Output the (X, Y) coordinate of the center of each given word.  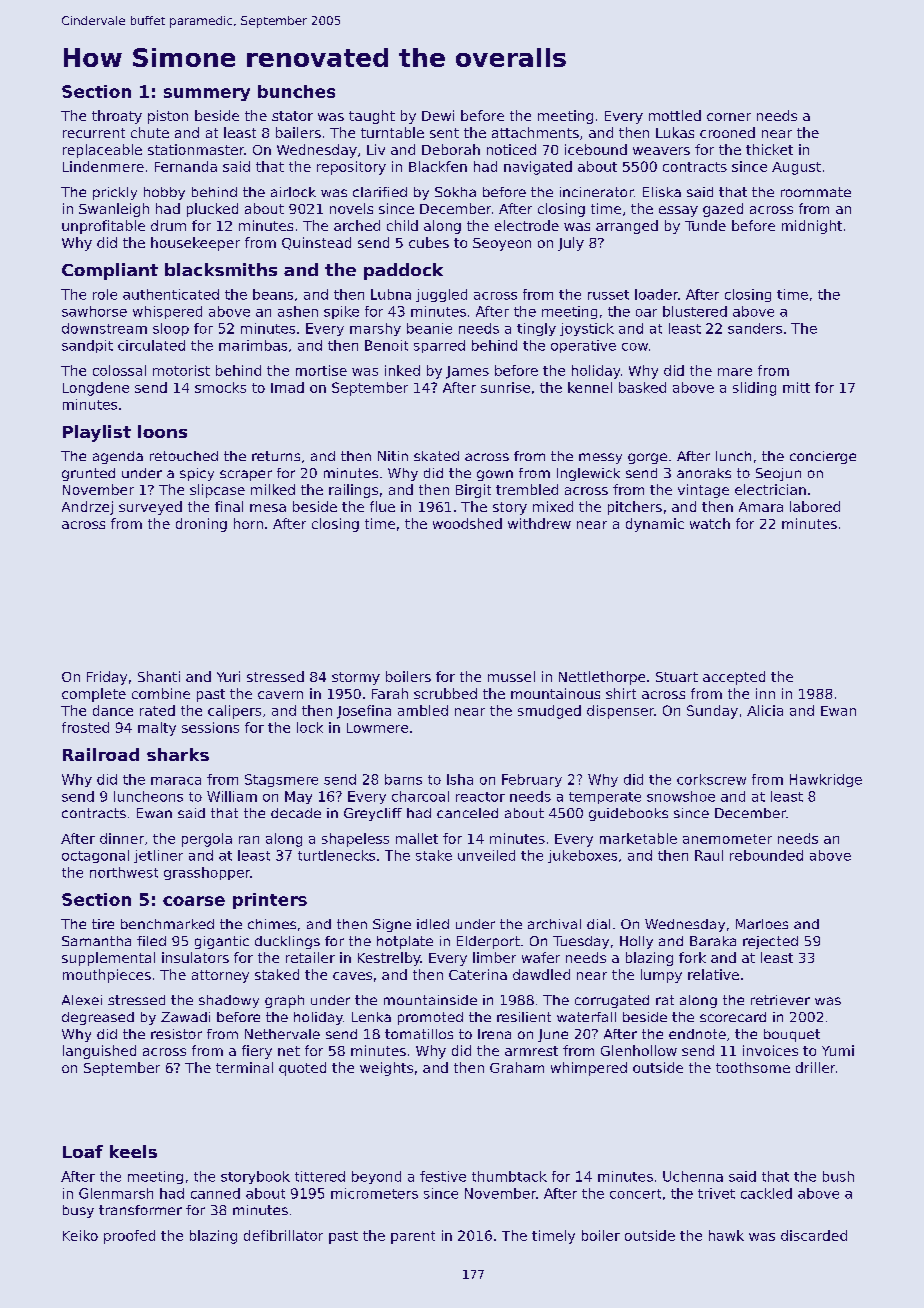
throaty (117, 117)
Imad (287, 387)
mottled (675, 115)
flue (382, 506)
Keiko (80, 1235)
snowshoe (681, 796)
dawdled (541, 974)
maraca (176, 781)
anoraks (704, 473)
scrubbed (445, 693)
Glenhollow (639, 1050)
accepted (734, 678)
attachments (535, 132)
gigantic (222, 942)
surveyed (150, 508)
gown (495, 475)
